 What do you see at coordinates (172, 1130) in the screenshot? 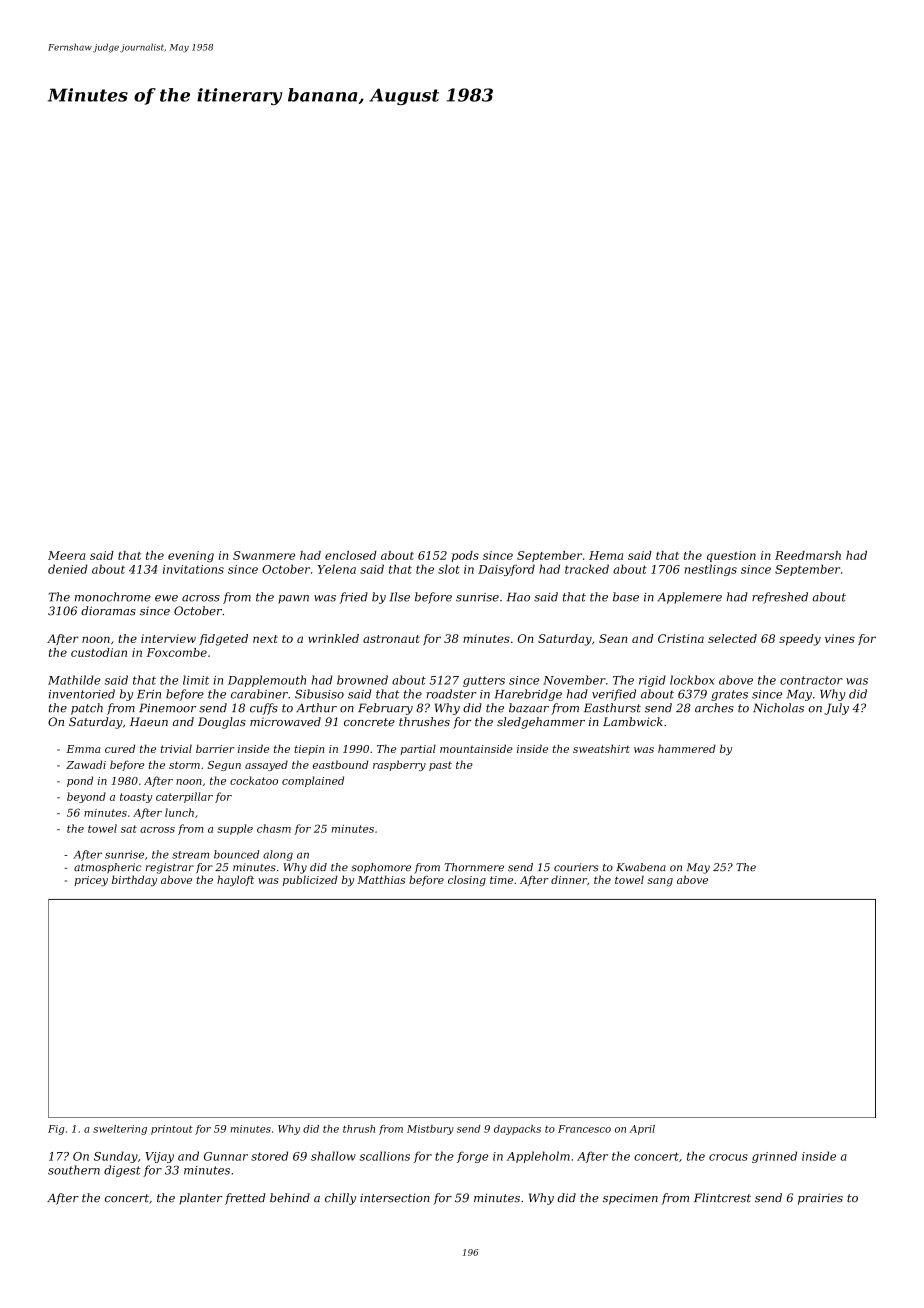
I see `printout` at bounding box center [172, 1130].
